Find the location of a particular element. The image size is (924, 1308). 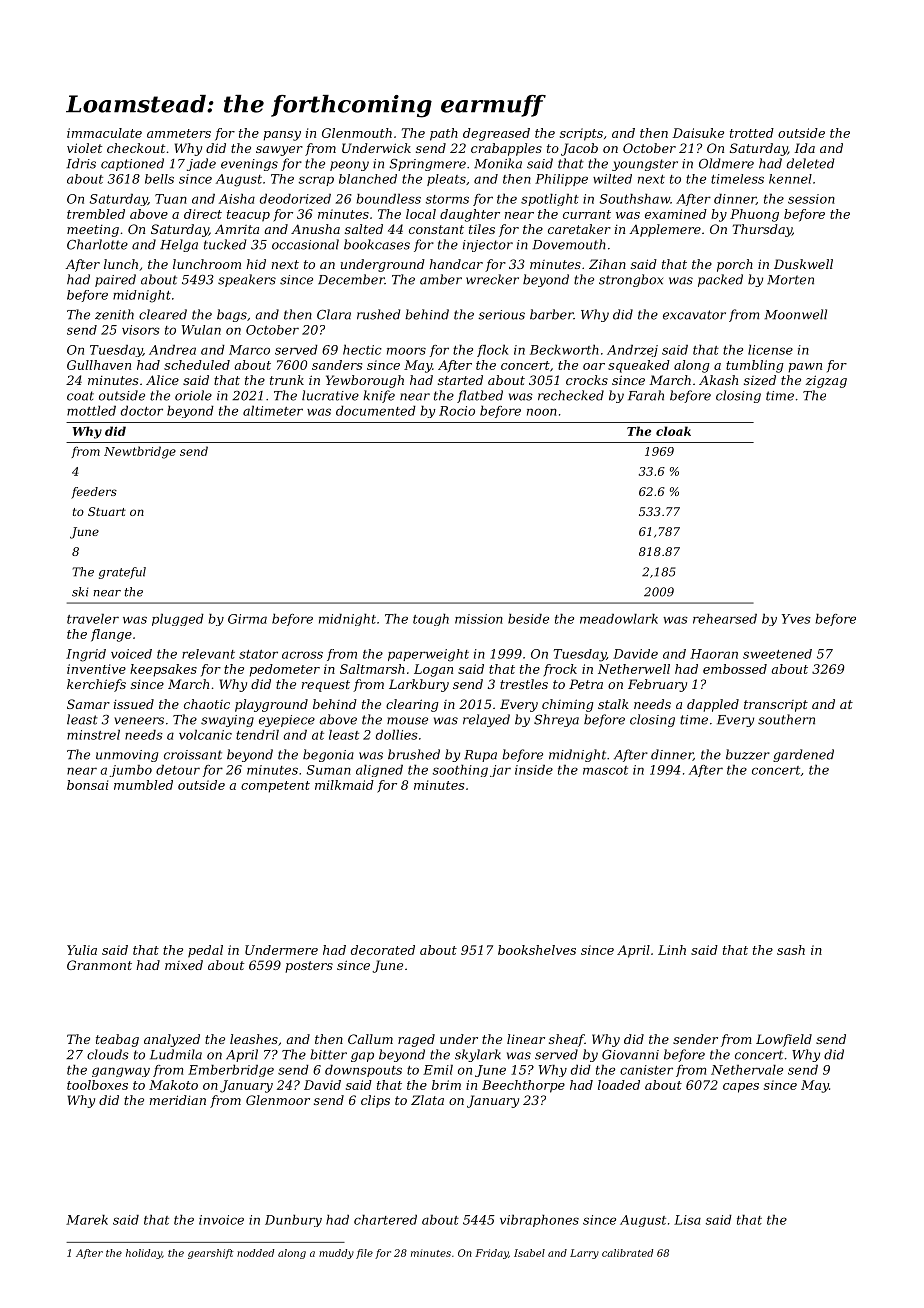

Zlata is located at coordinates (427, 1100).
